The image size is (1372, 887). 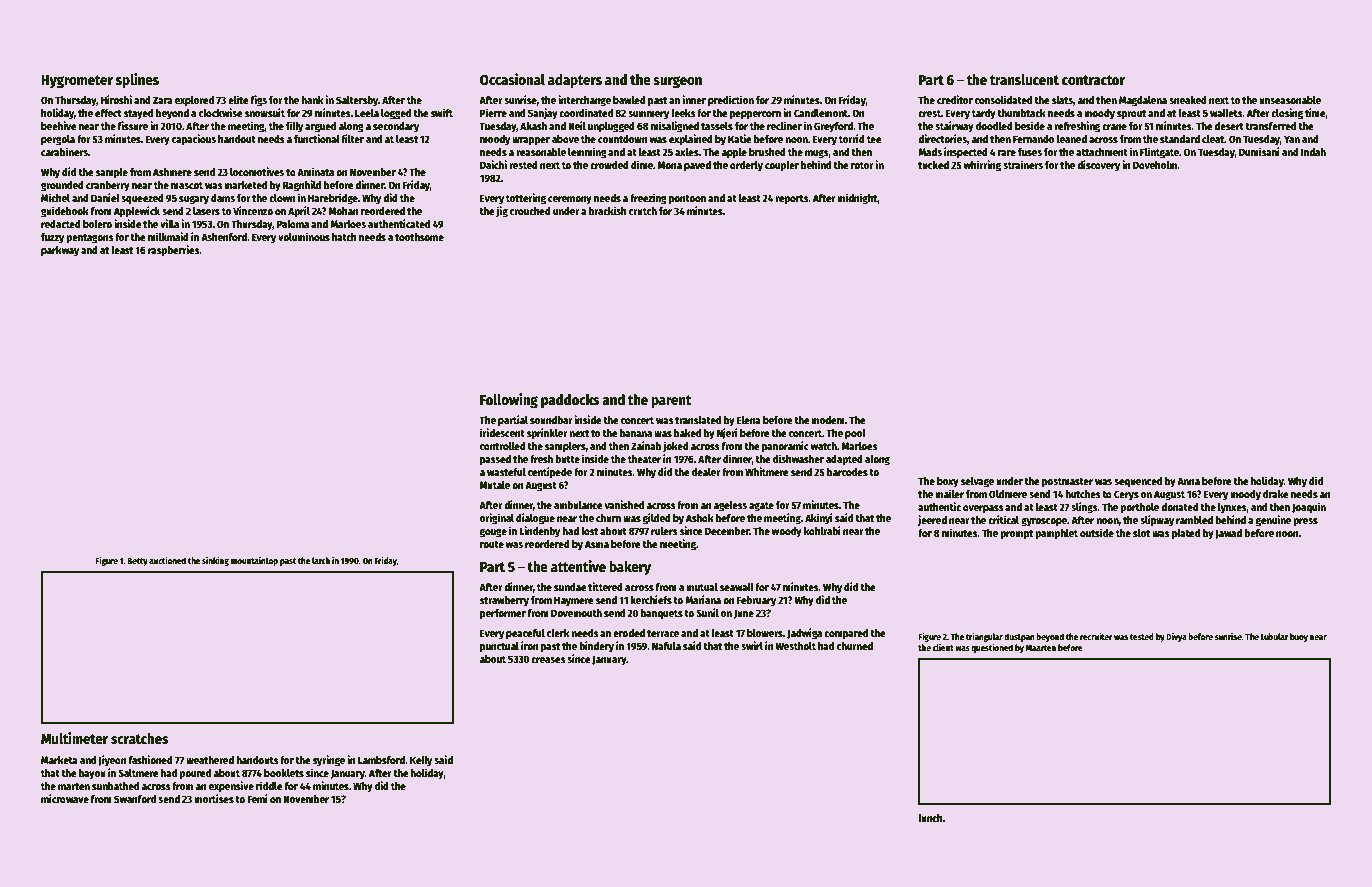 What do you see at coordinates (421, 761) in the document?
I see `Kelly` at bounding box center [421, 761].
